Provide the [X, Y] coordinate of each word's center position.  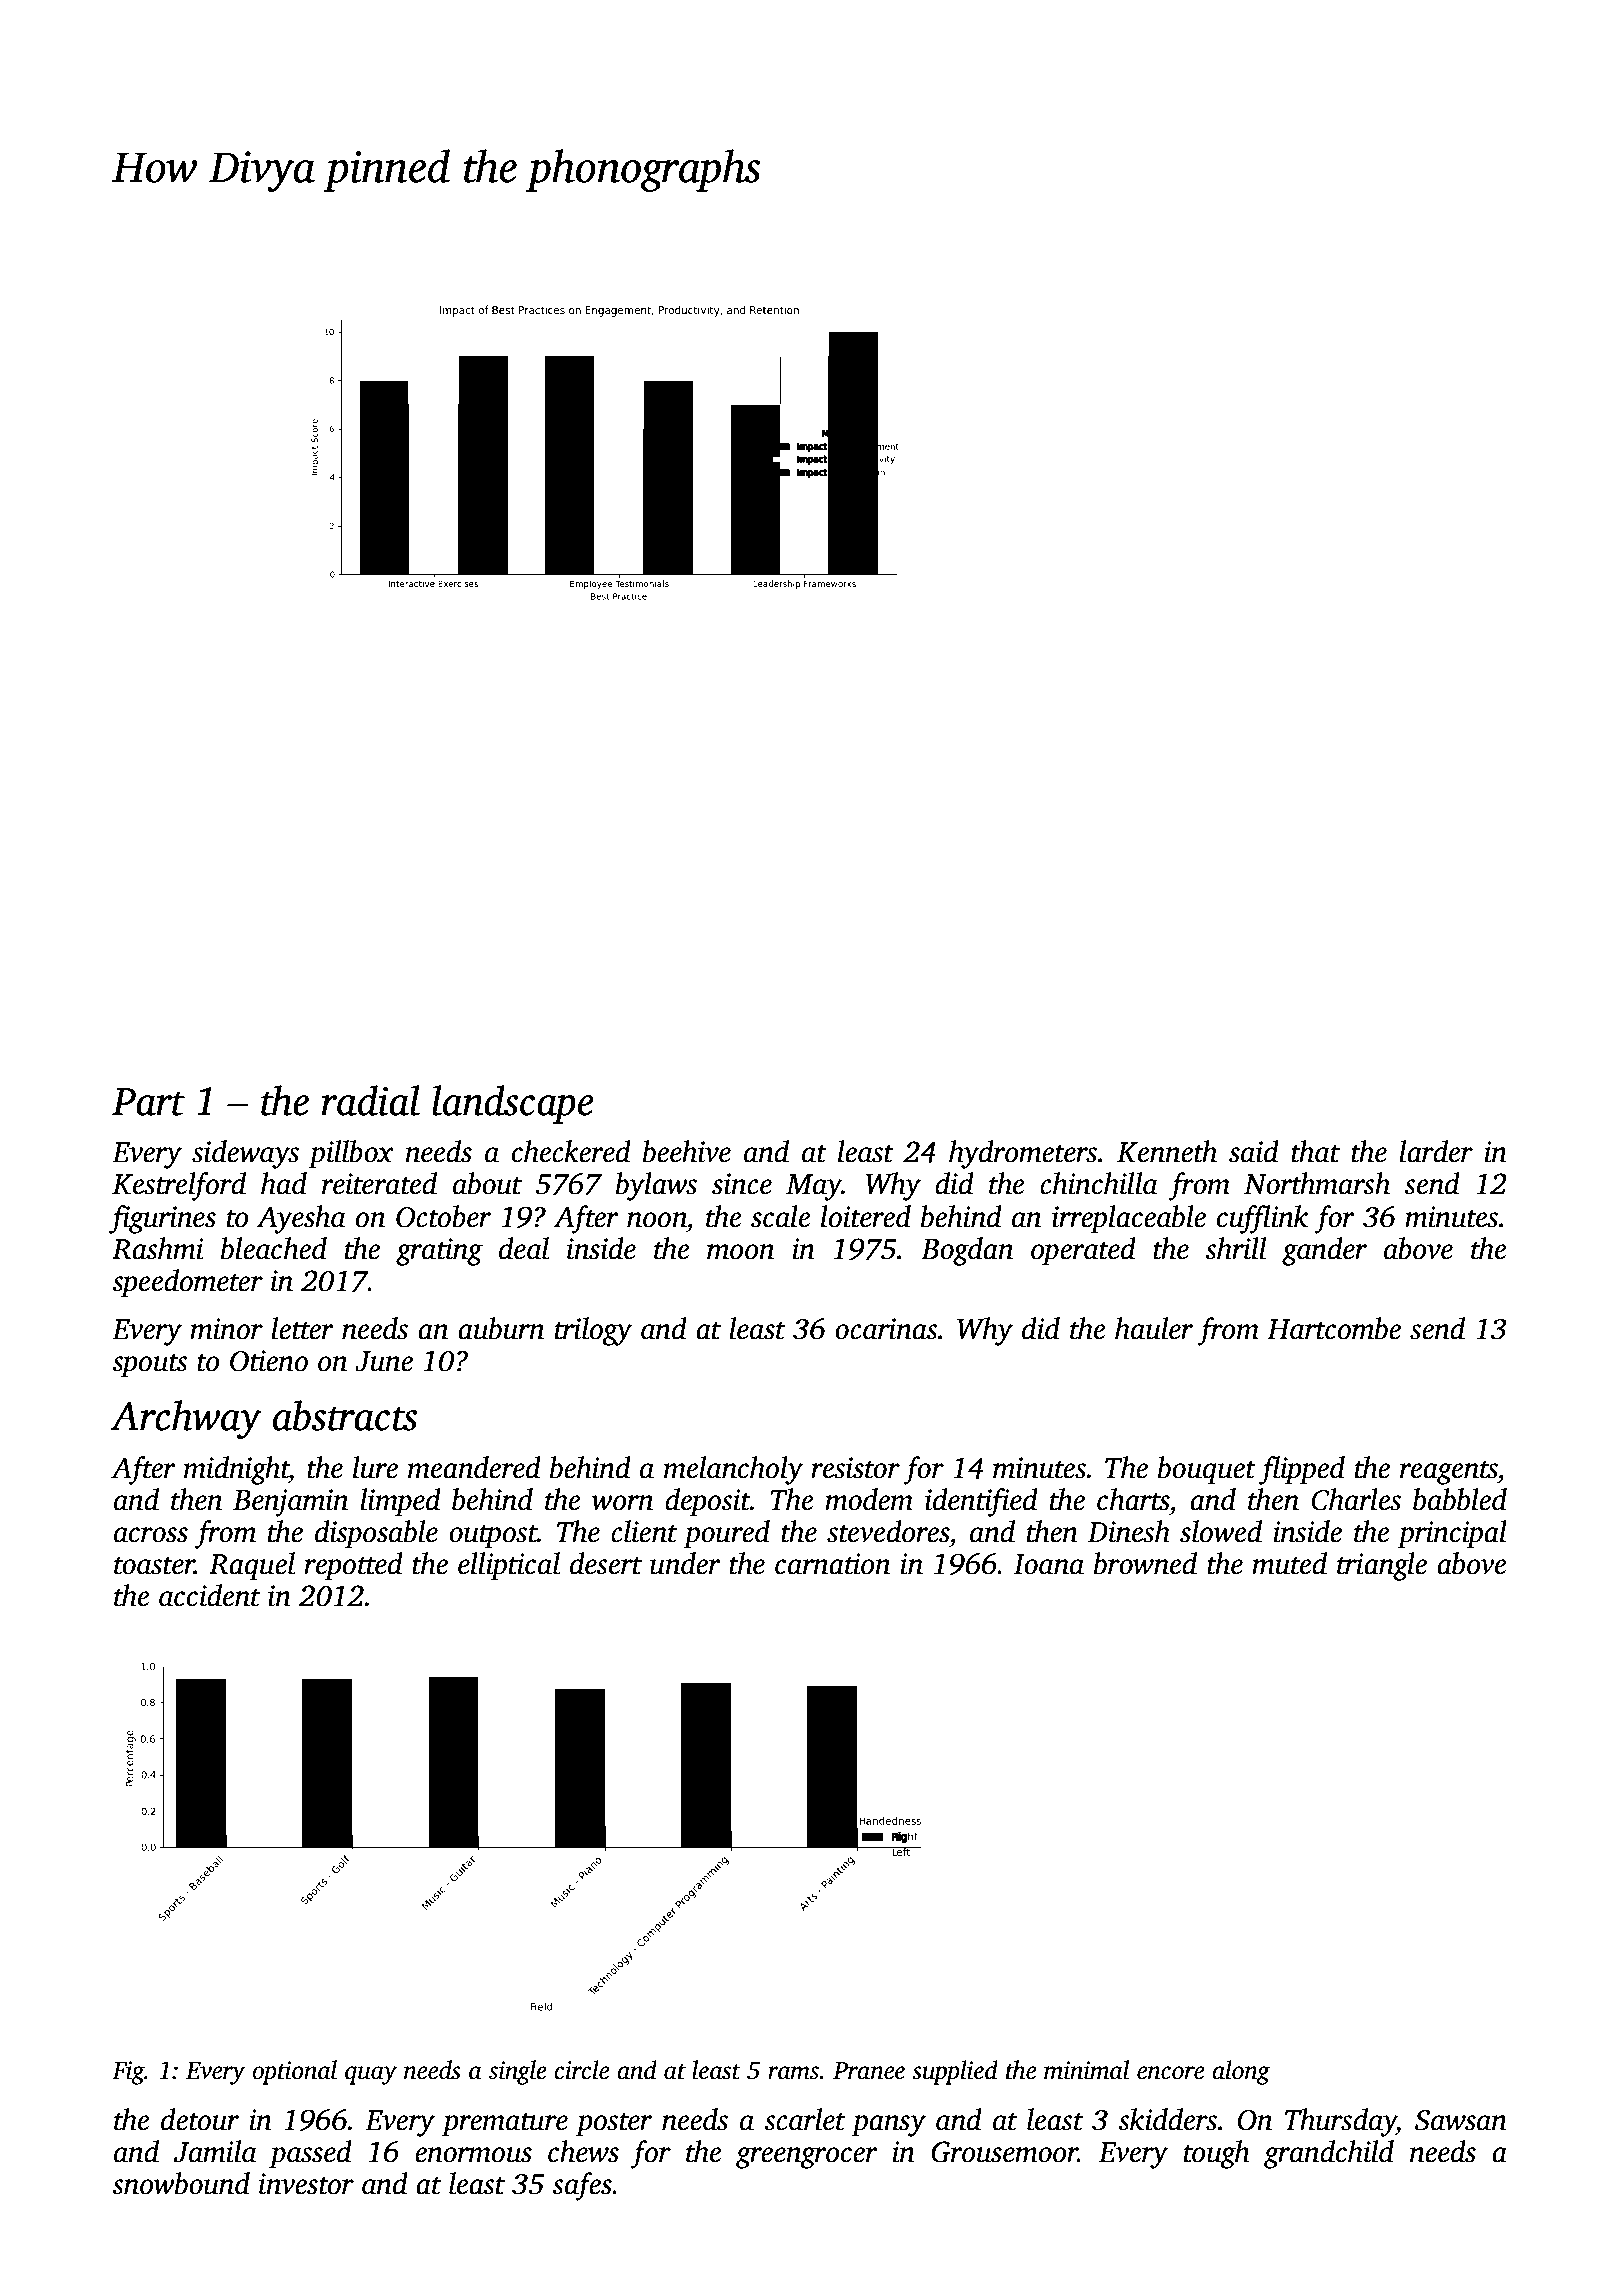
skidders [1167, 2119]
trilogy [593, 1331]
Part [148, 1102]
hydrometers [1023, 1154]
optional [294, 2072]
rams [793, 2073]
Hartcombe [1334, 1328]
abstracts [345, 1415]
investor [306, 2184]
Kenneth [1167, 1151]
